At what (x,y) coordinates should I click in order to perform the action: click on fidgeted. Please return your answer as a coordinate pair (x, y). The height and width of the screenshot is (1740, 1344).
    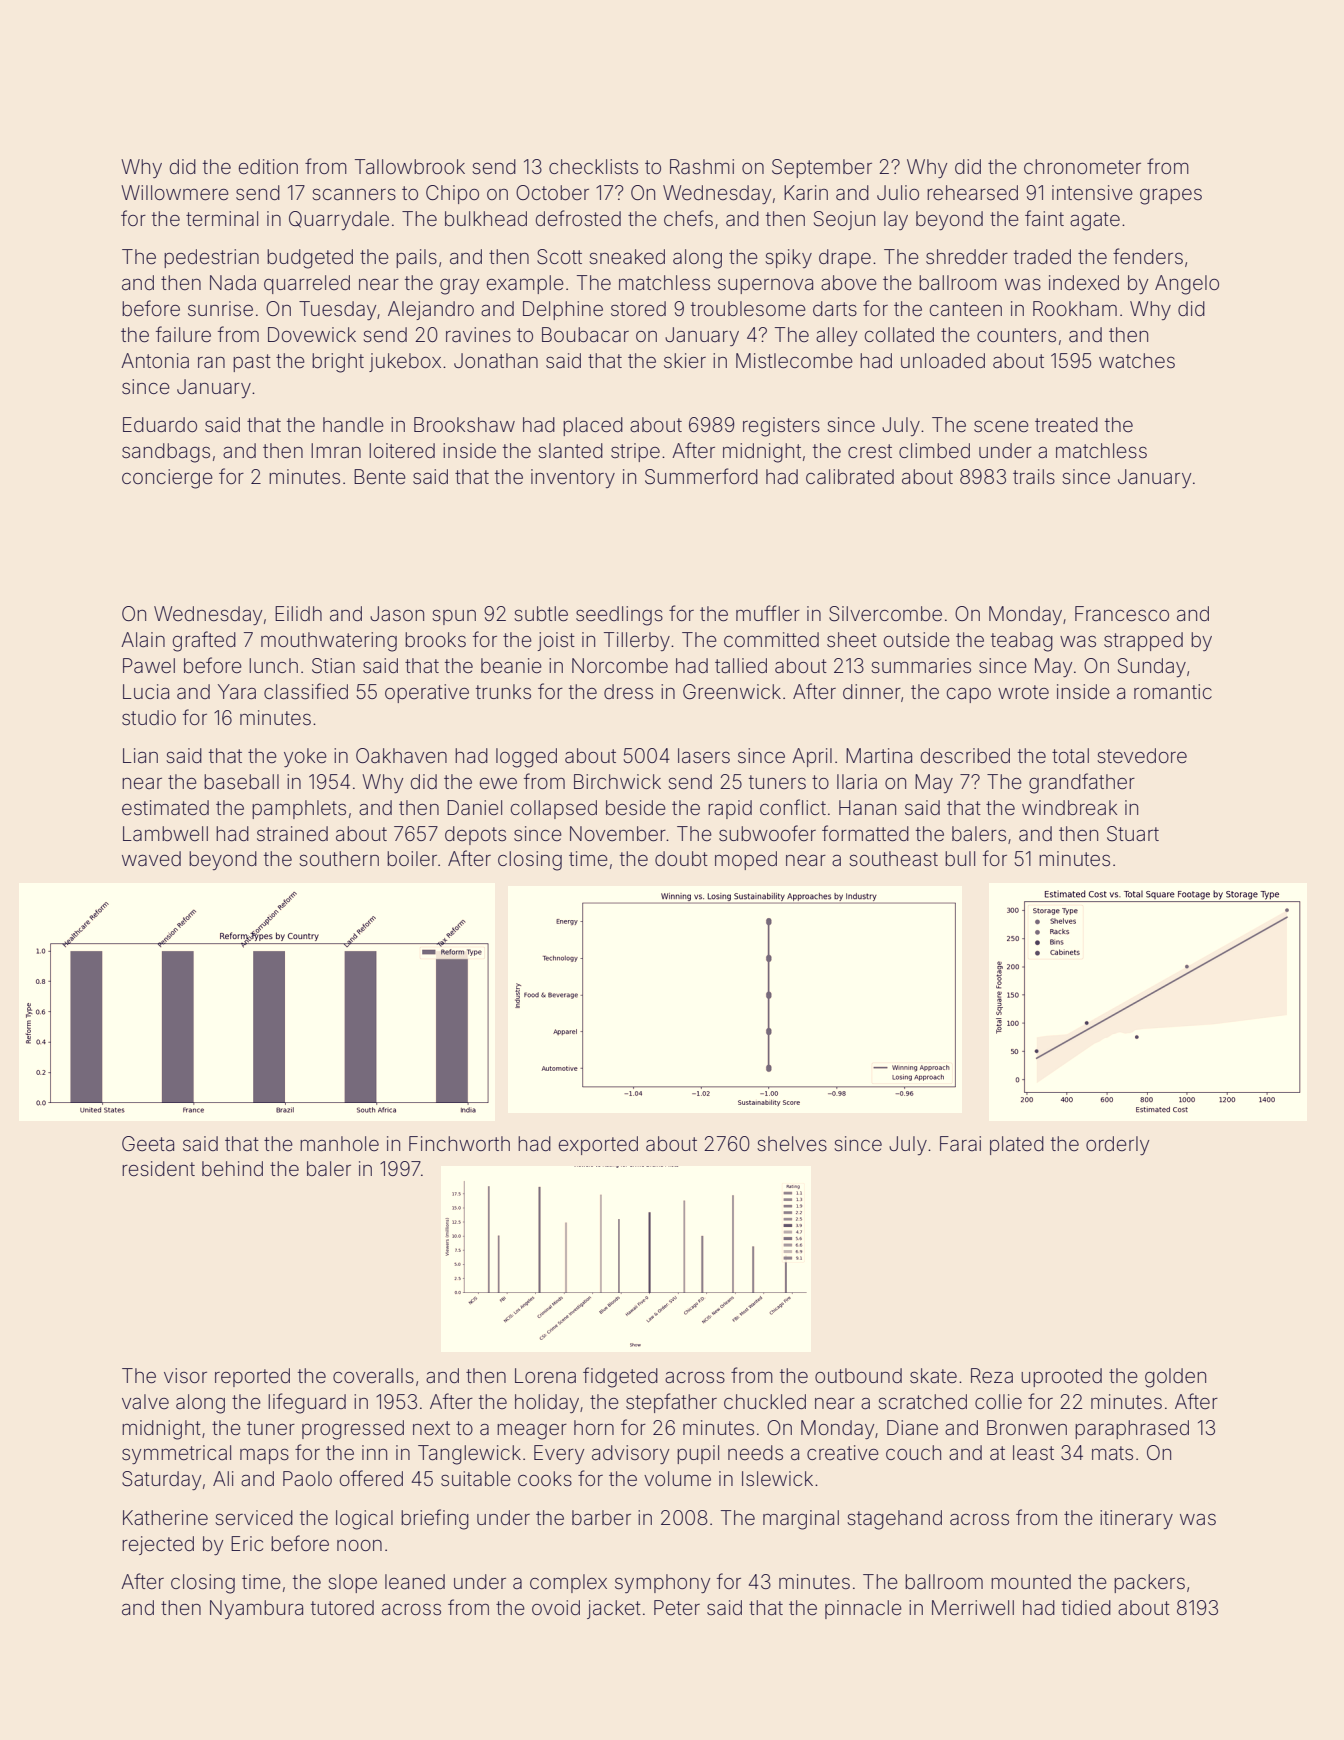
    Looking at the image, I should click on (620, 1377).
